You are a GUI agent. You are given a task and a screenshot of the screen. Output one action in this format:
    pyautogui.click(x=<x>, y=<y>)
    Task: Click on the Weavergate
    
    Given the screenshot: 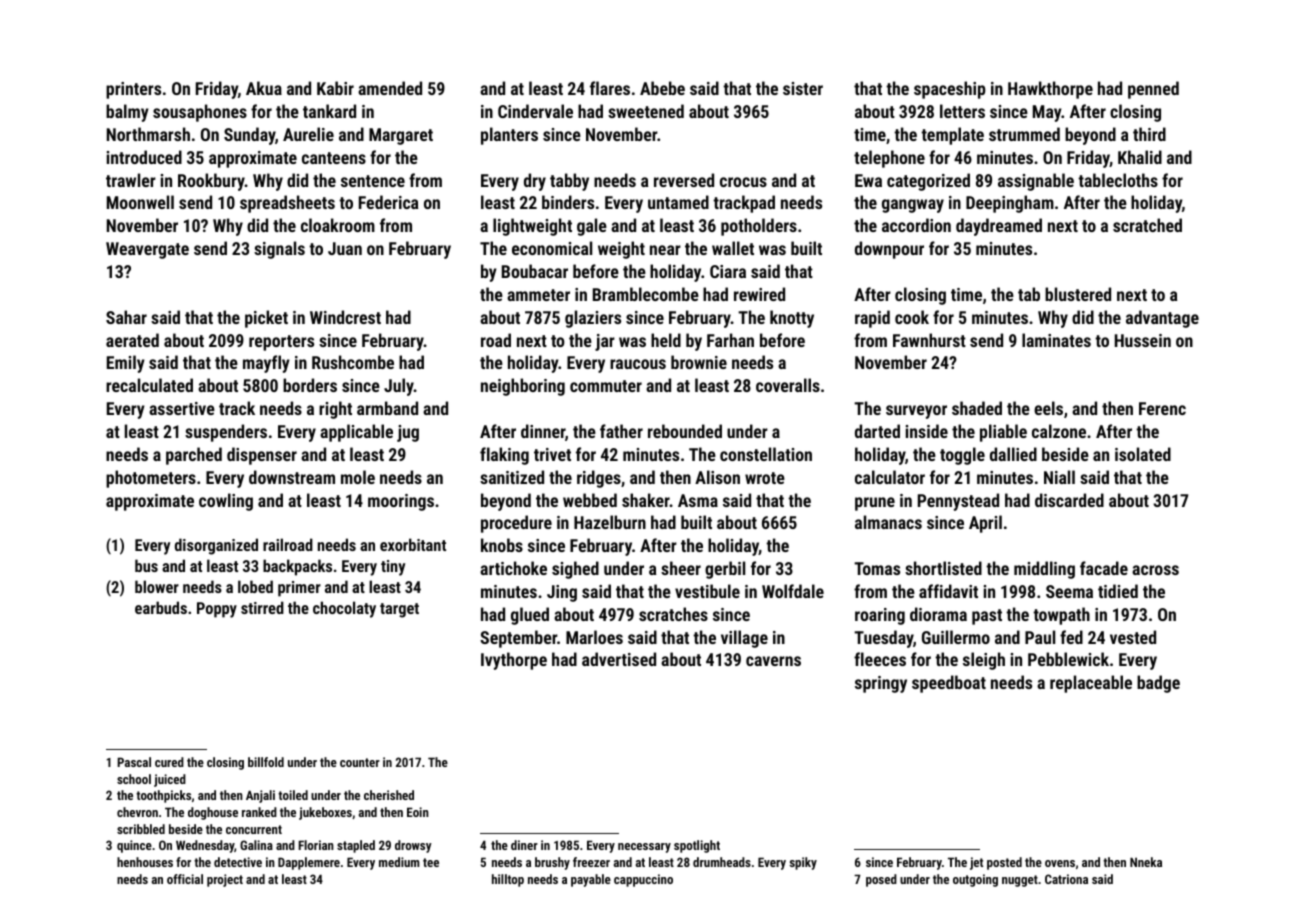 What is the action you would take?
    pyautogui.click(x=147, y=250)
